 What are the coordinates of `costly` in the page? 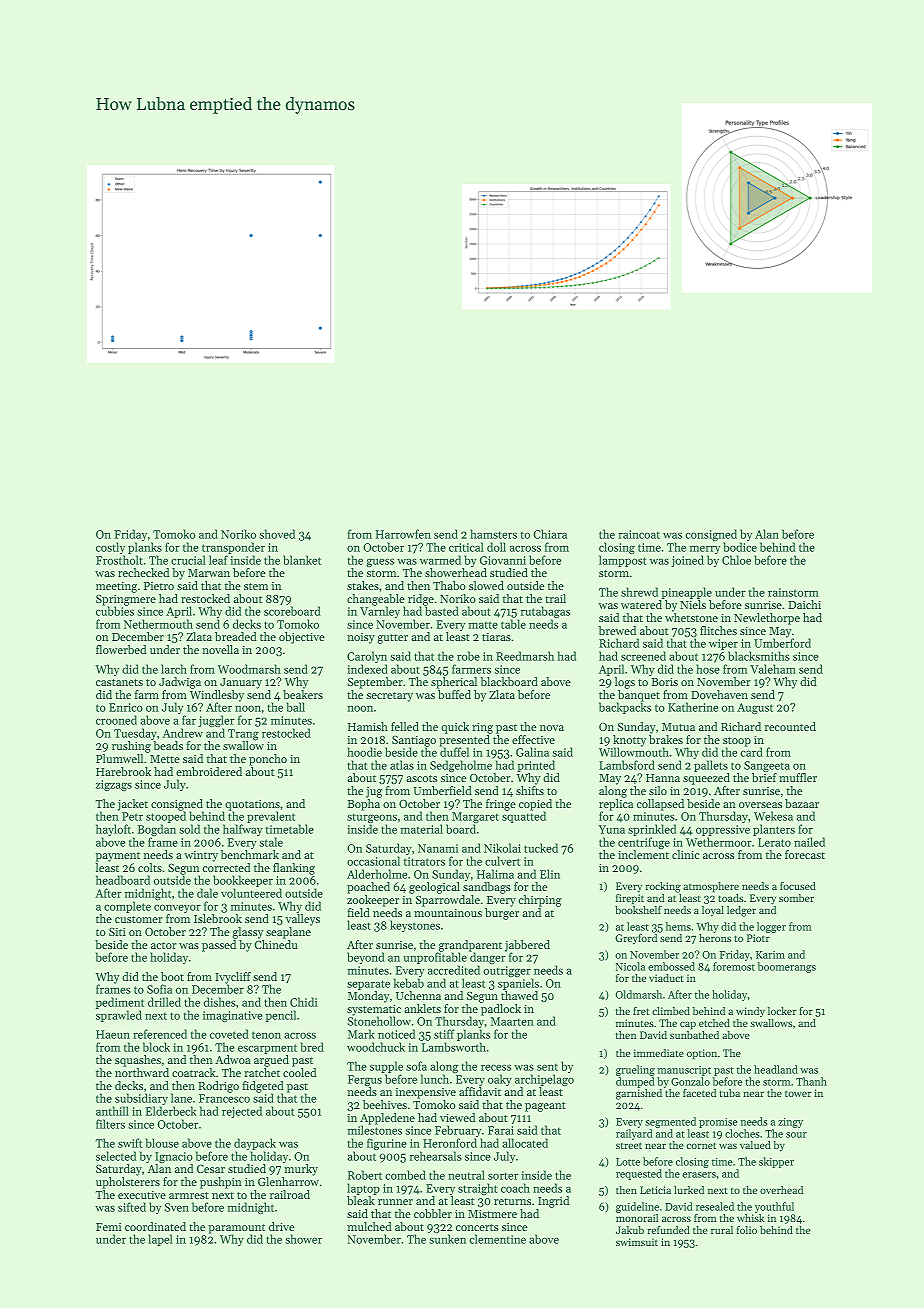 It's located at (110, 548).
